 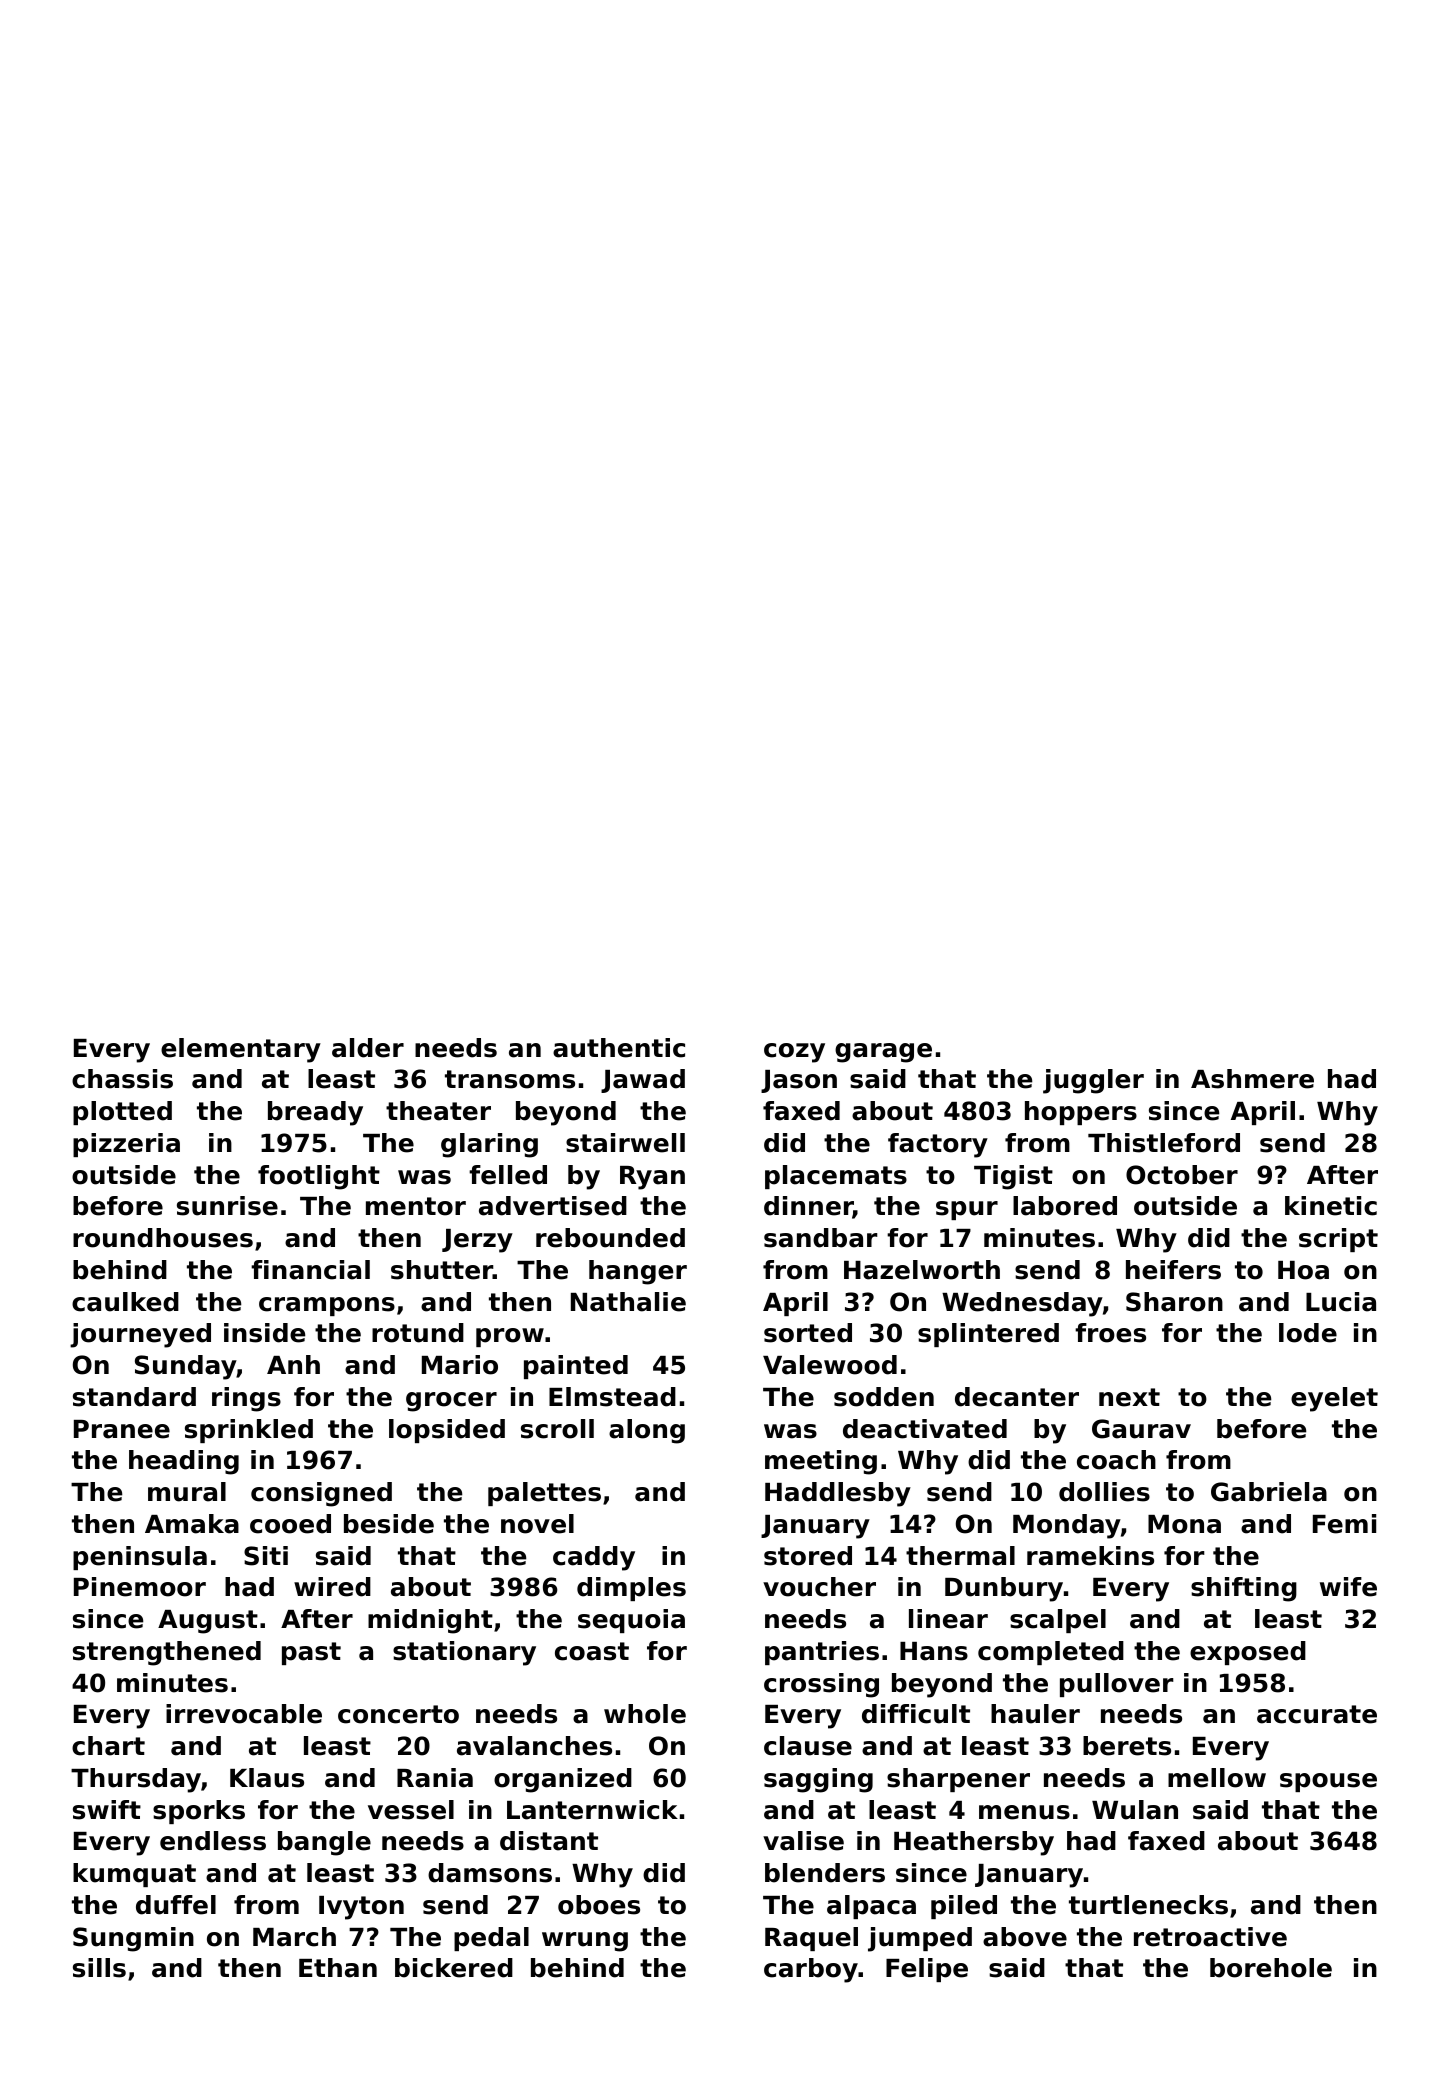 I want to click on Jason, so click(x=799, y=1081).
